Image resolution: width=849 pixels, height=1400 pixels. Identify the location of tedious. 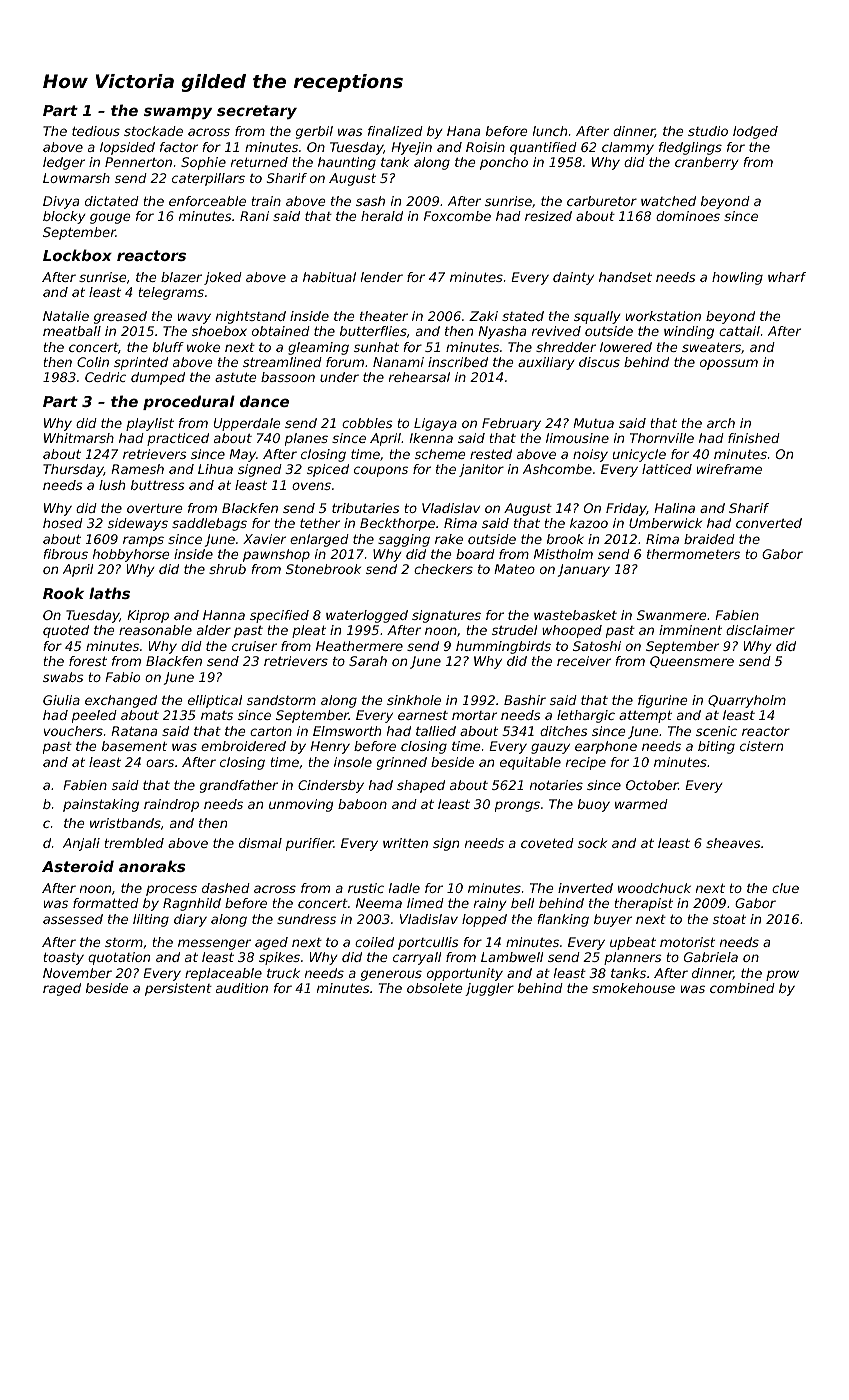
(96, 131).
